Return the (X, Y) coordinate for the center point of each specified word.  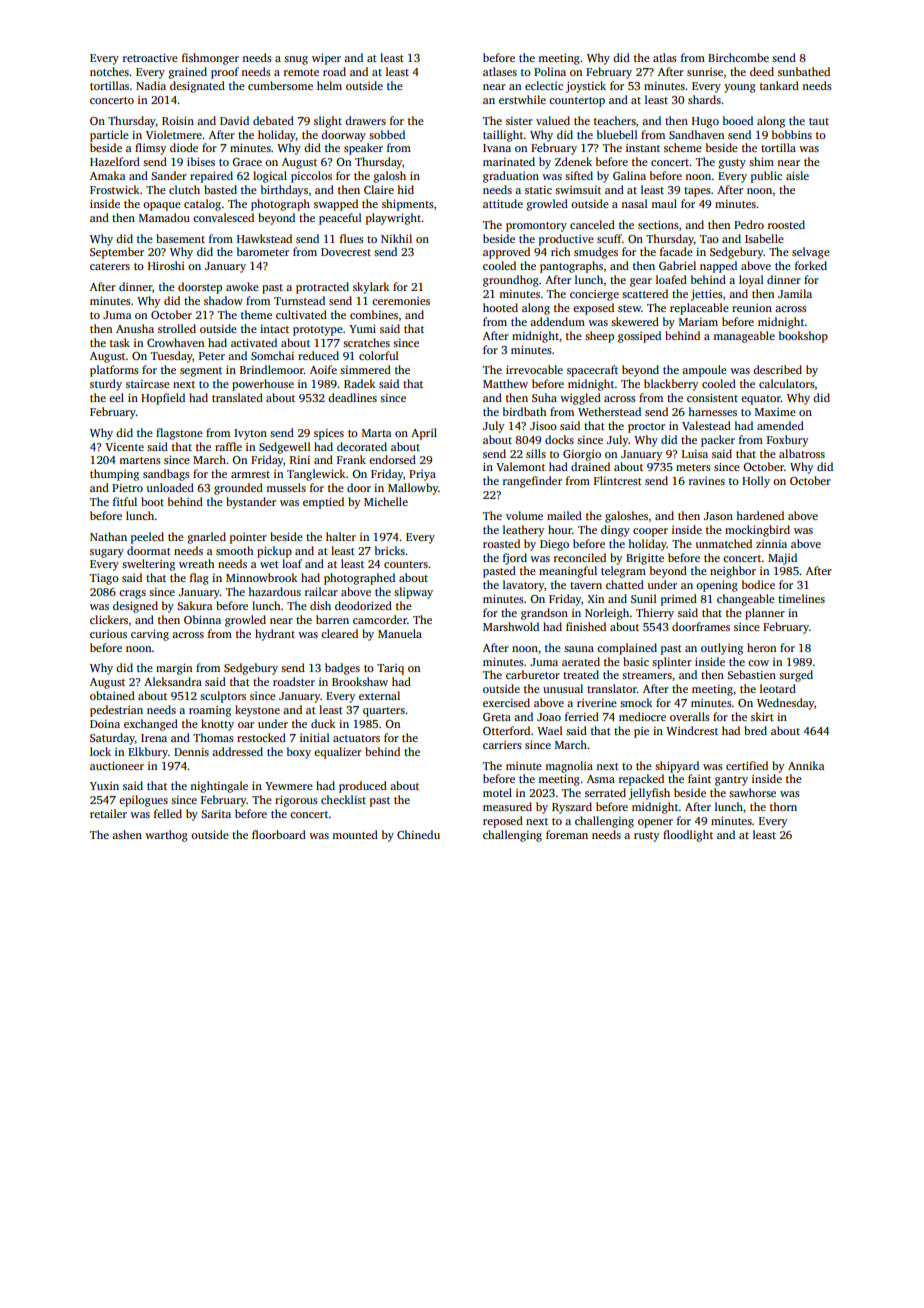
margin (174, 669)
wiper (326, 59)
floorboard (279, 834)
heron (761, 647)
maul (664, 203)
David (234, 120)
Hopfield (163, 399)
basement (180, 238)
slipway (413, 593)
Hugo (705, 122)
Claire (379, 189)
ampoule (704, 371)
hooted (500, 307)
